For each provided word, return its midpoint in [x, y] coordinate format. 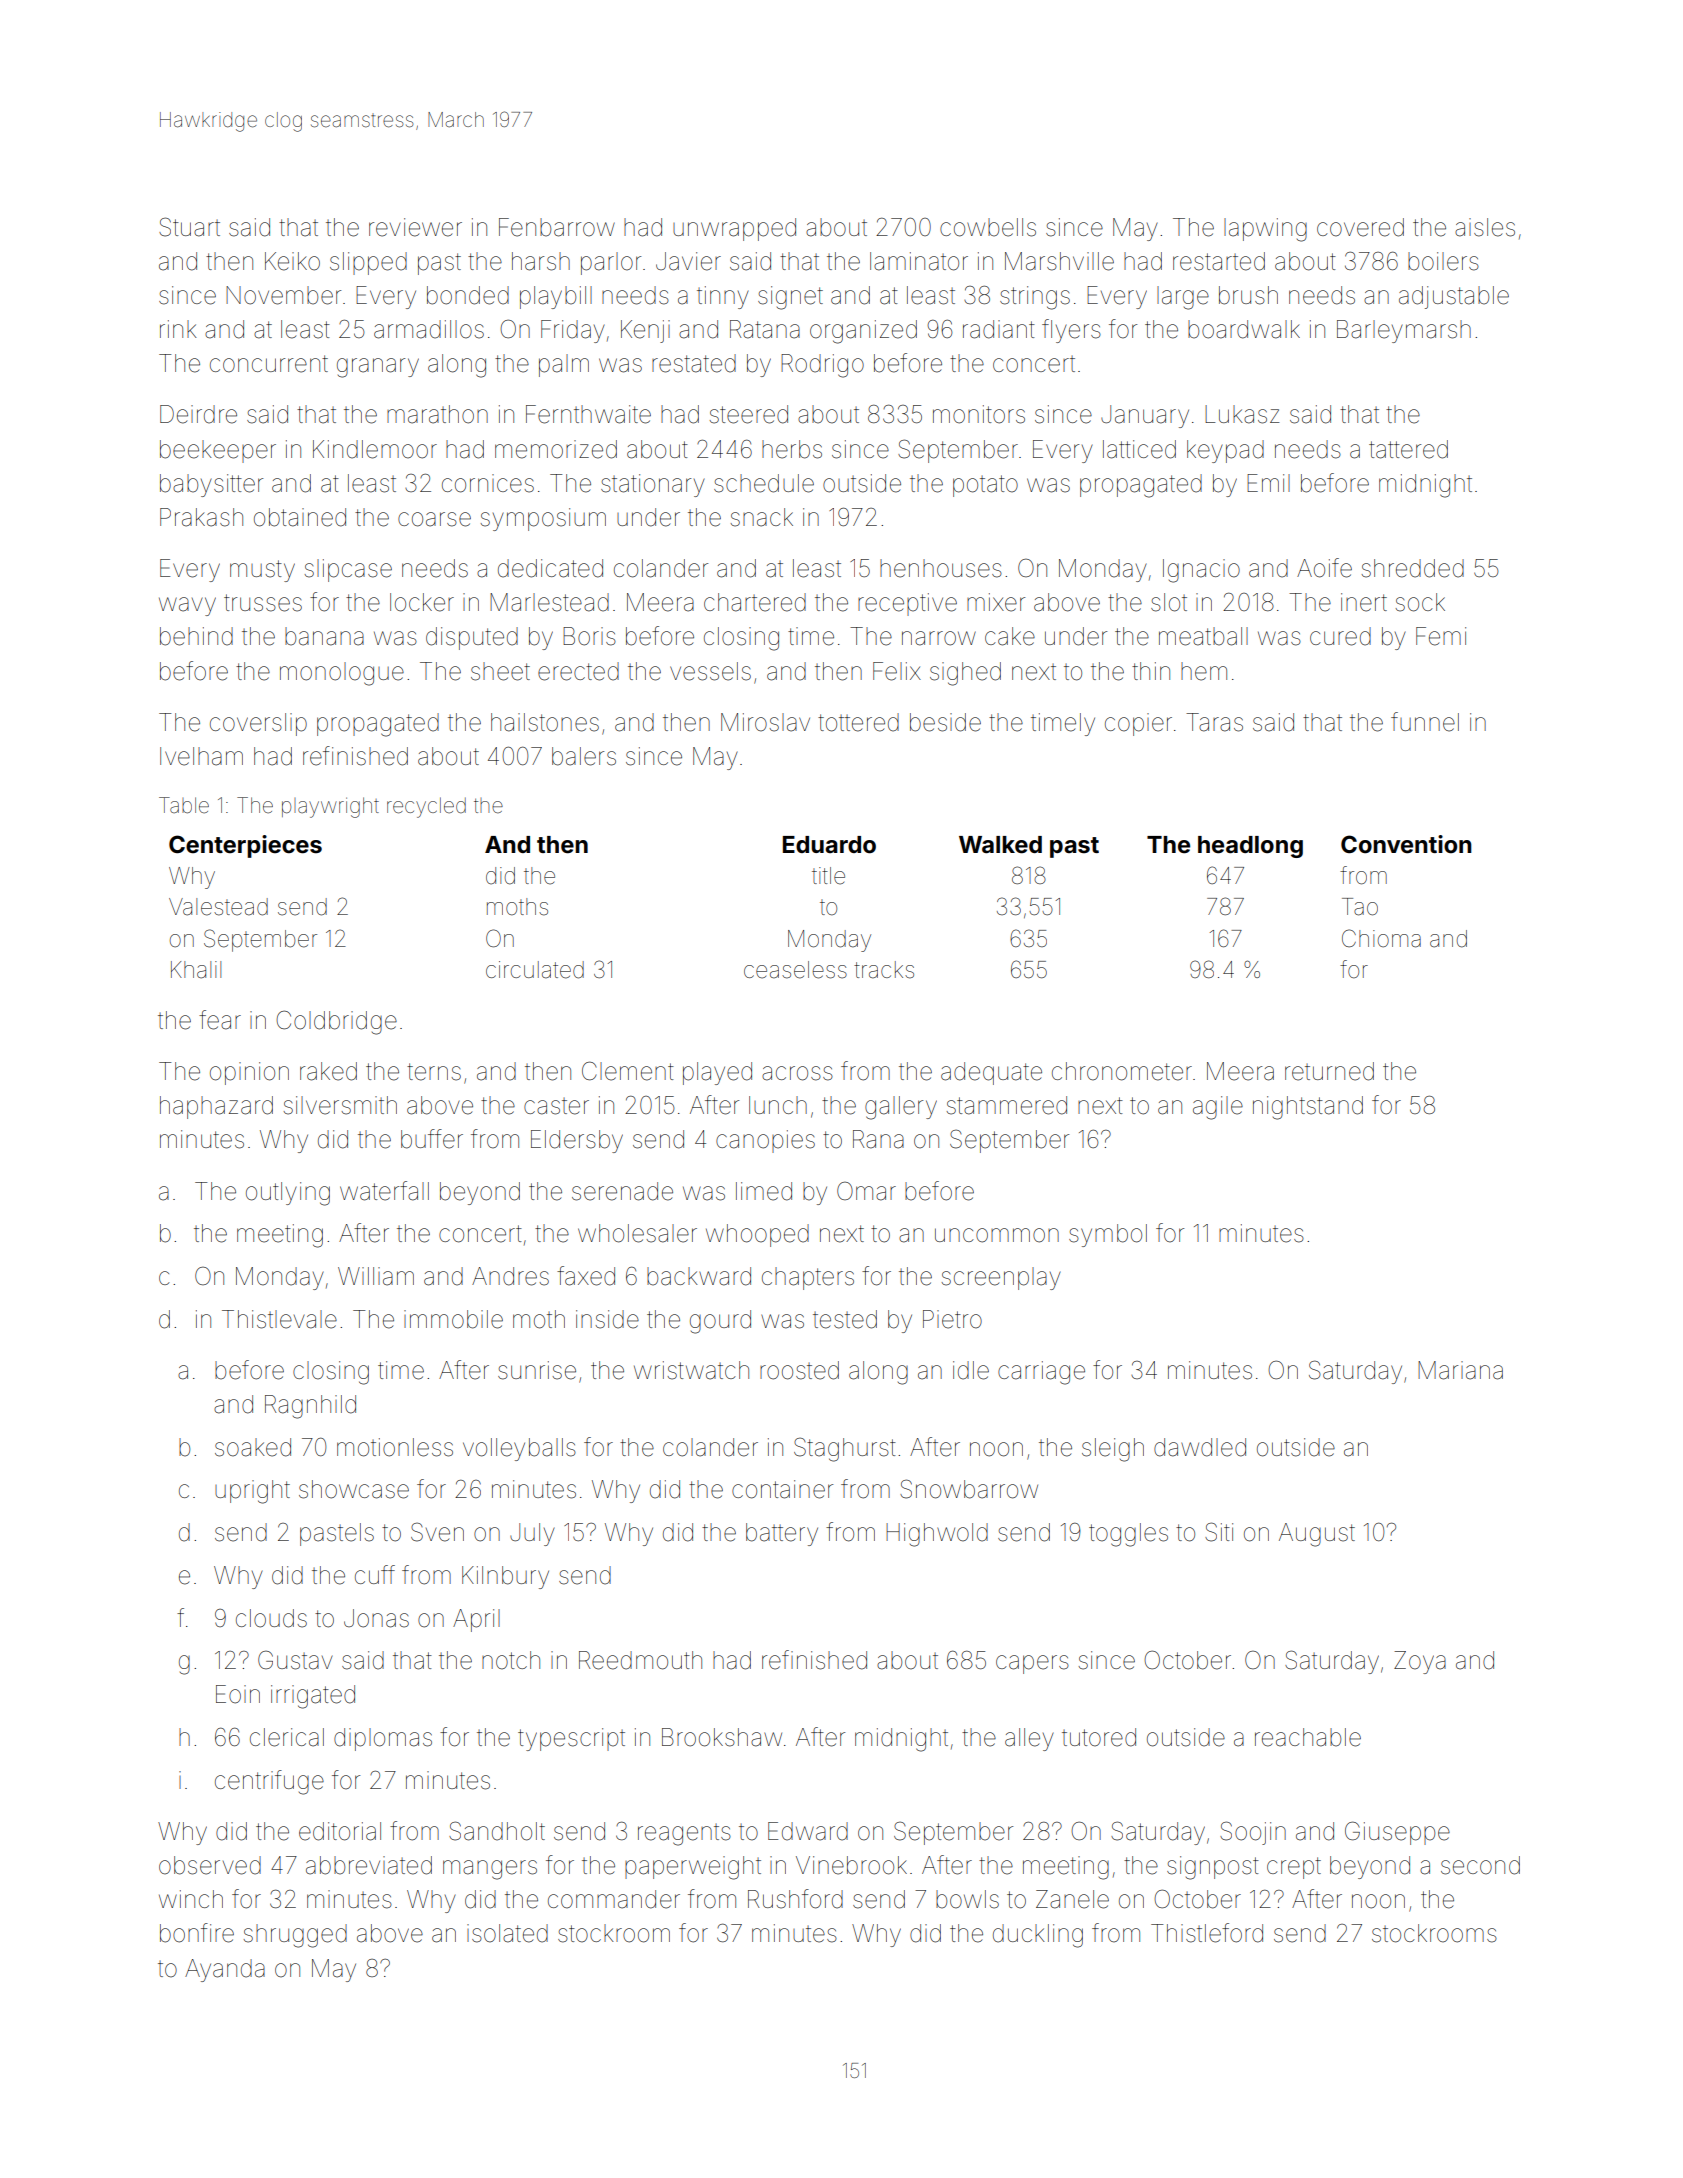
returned [1329, 1071]
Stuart [189, 227]
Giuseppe [1397, 1833]
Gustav [295, 1660]
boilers [1443, 261]
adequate [991, 1073]
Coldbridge [336, 1022]
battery [782, 1534]
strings [1035, 298]
